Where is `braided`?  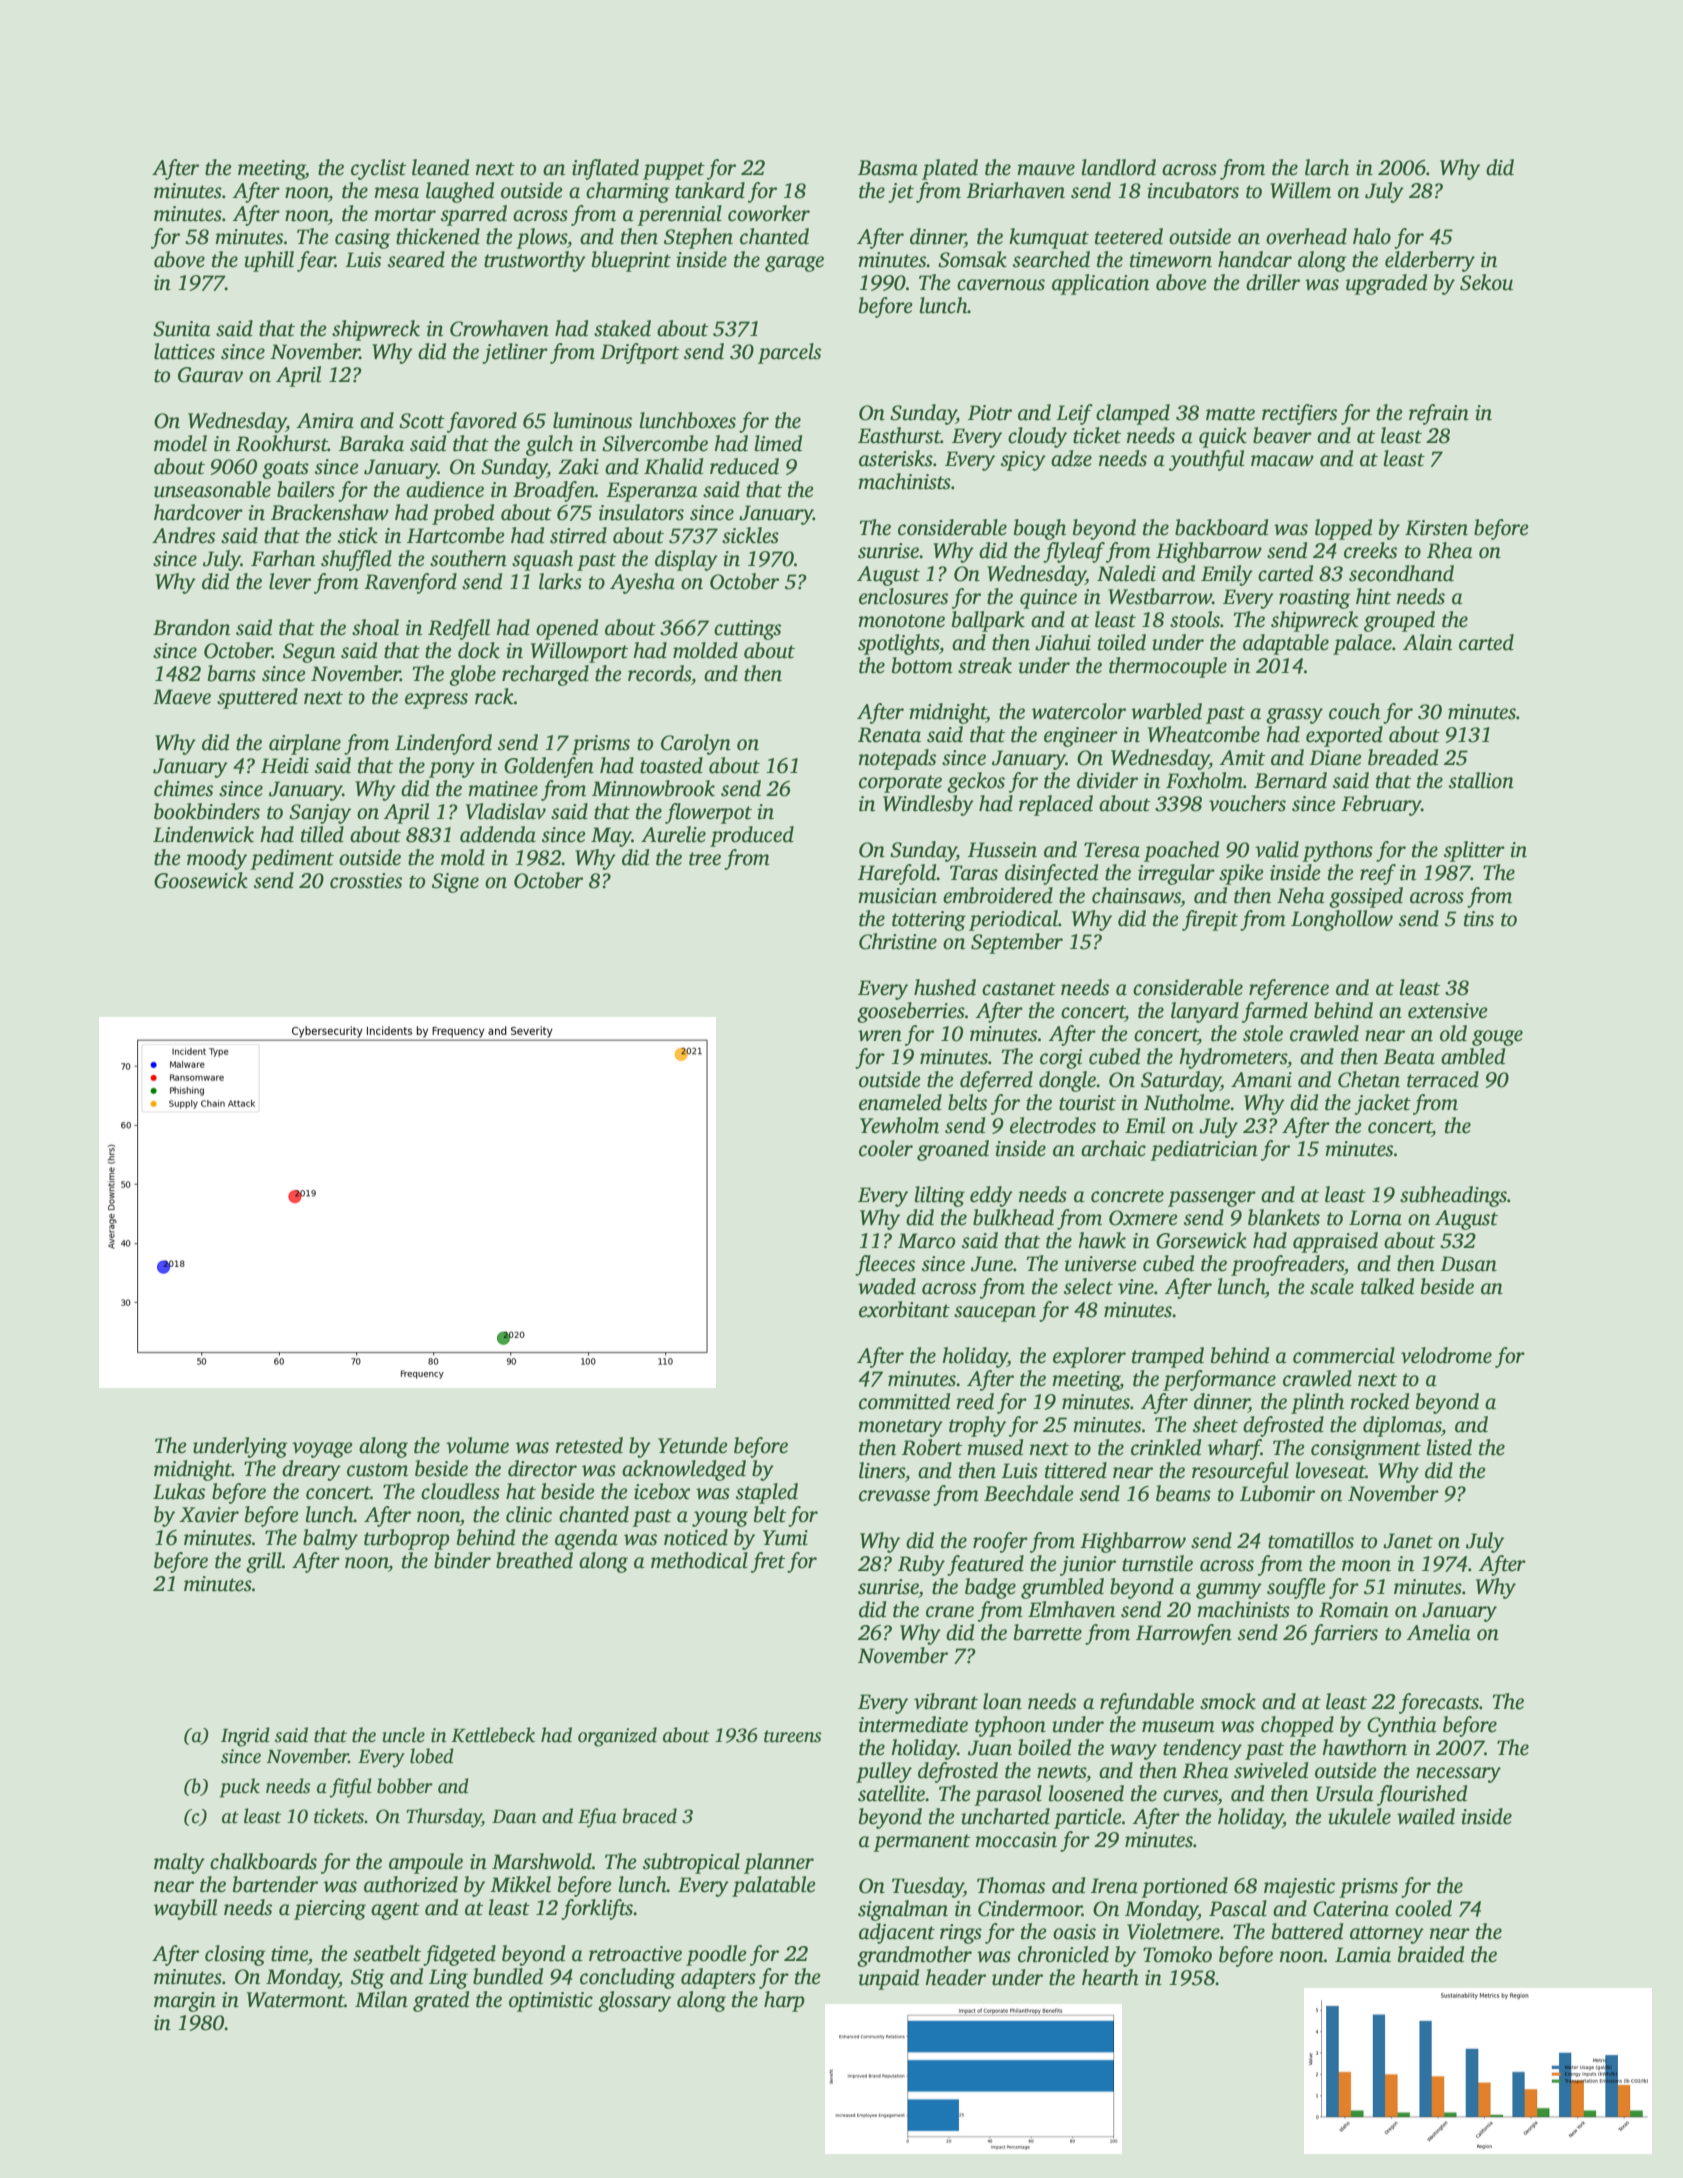 braided is located at coordinates (1431, 1954).
